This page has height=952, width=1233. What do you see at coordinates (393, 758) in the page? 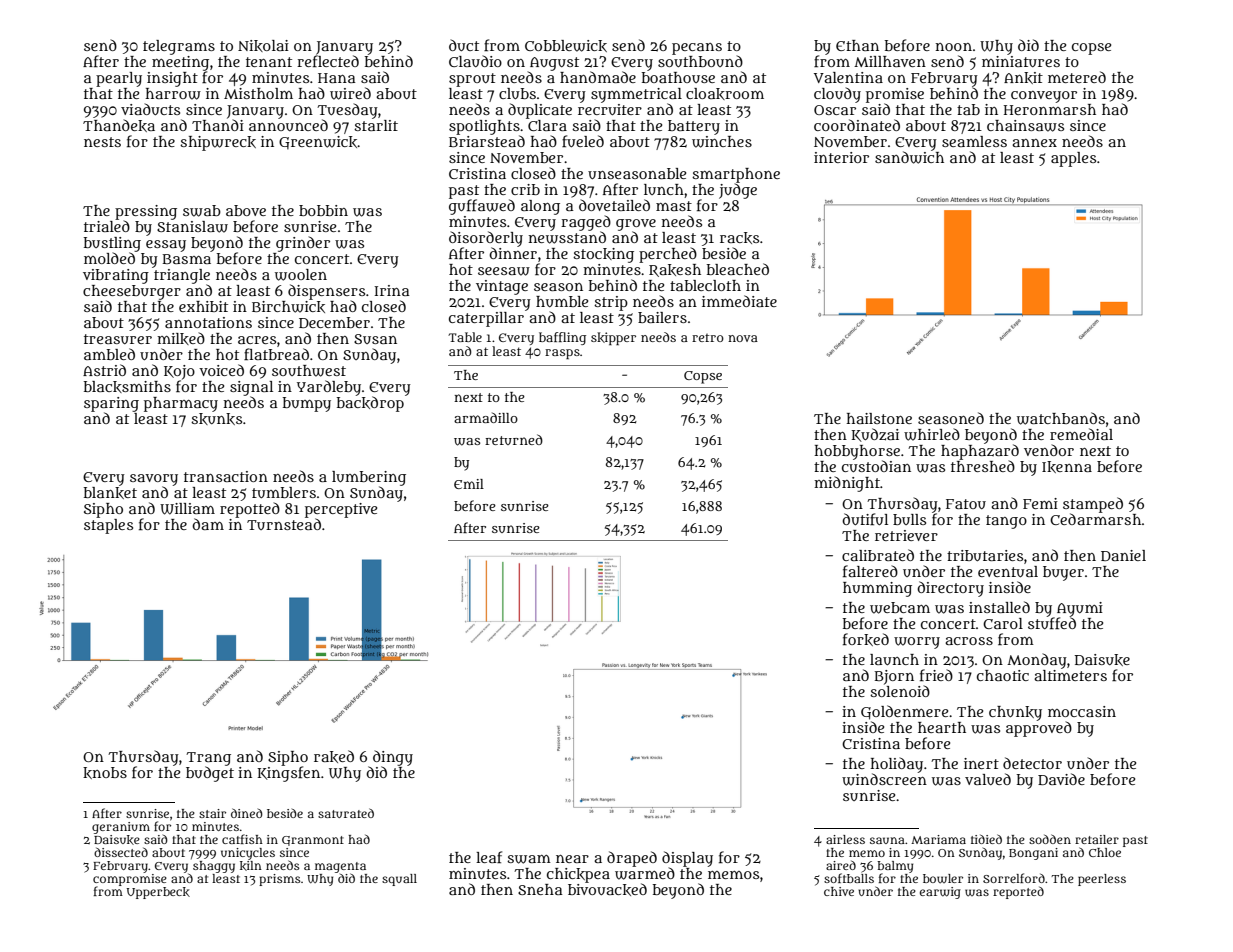
I see `dingy` at bounding box center [393, 758].
